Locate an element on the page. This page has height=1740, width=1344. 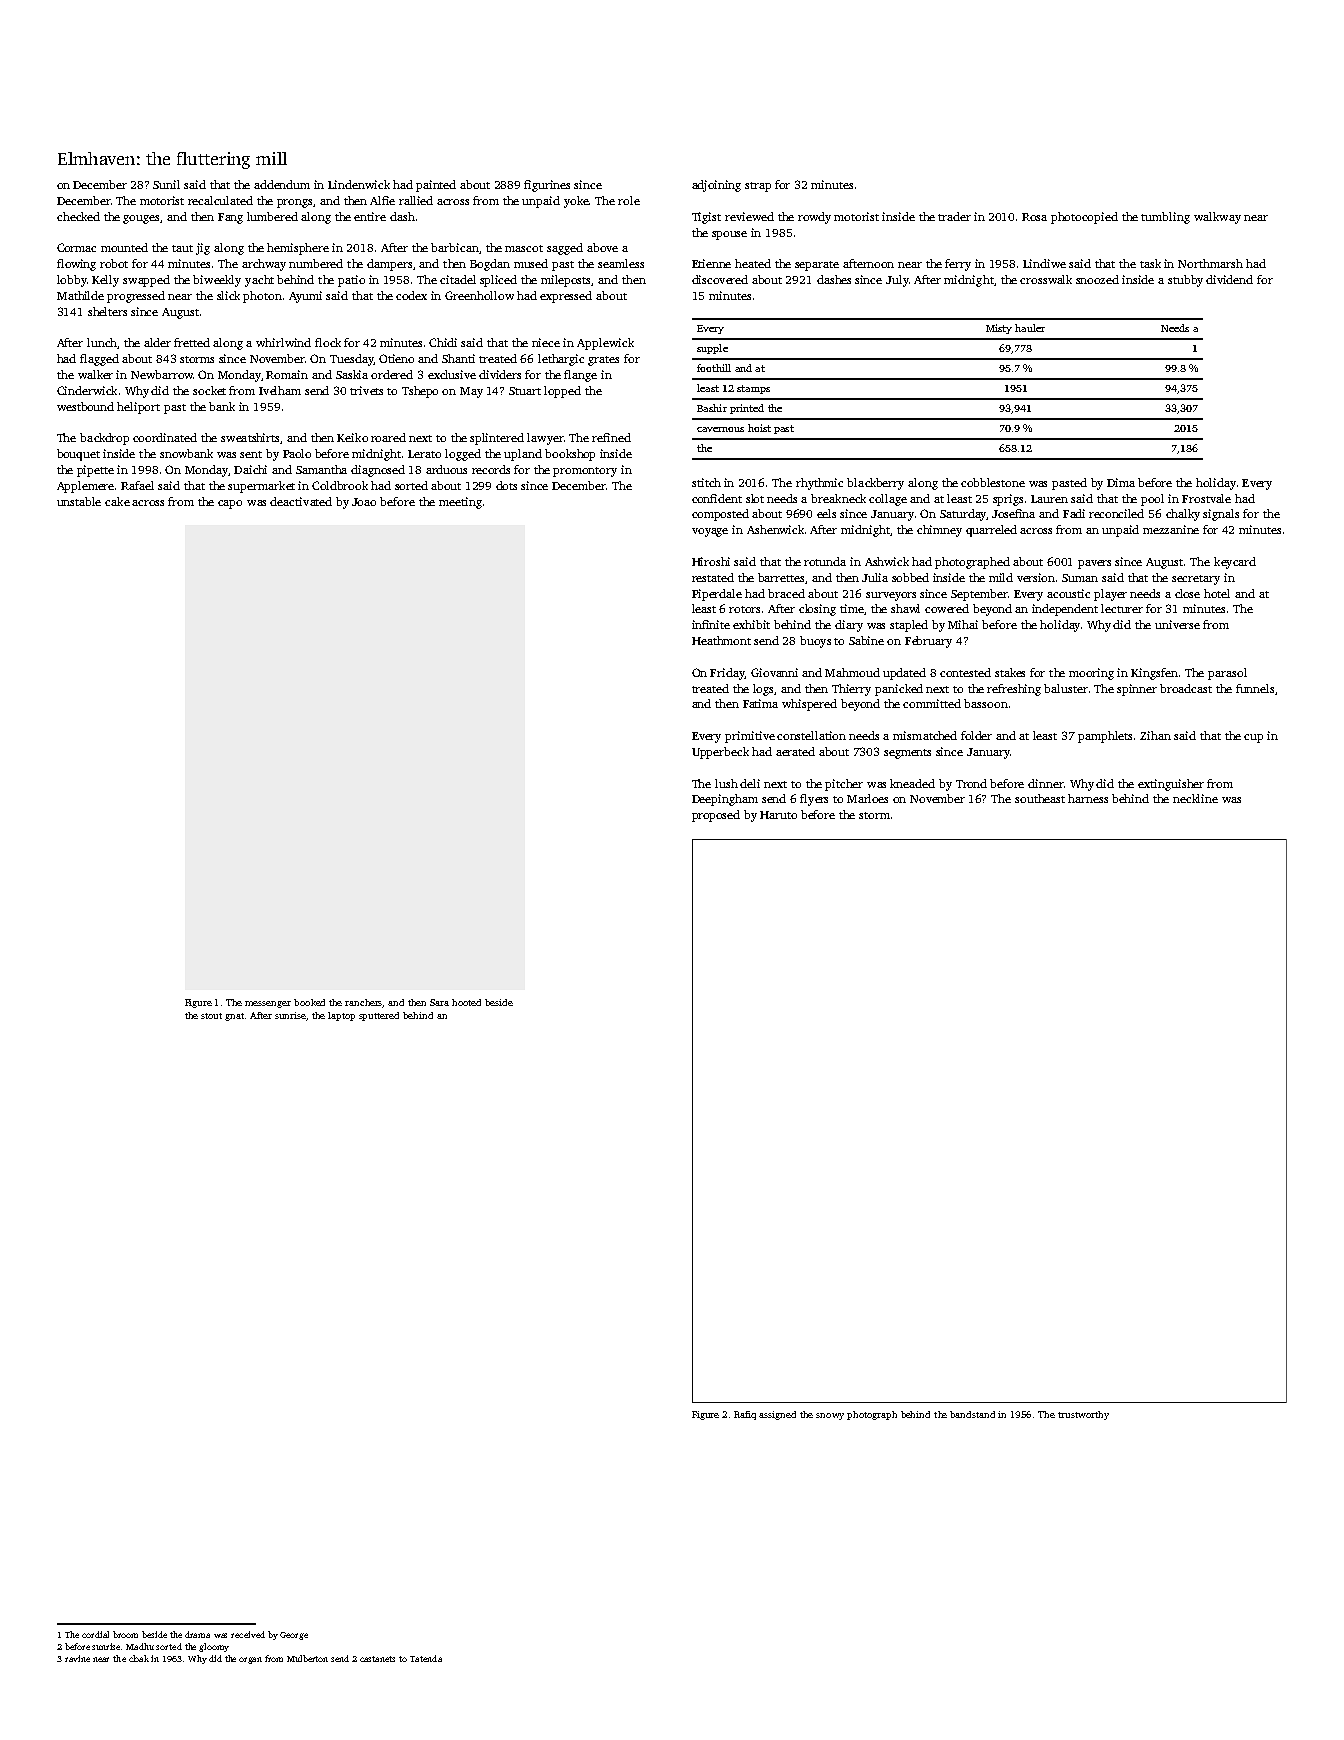
Hiroshi is located at coordinates (711, 561).
